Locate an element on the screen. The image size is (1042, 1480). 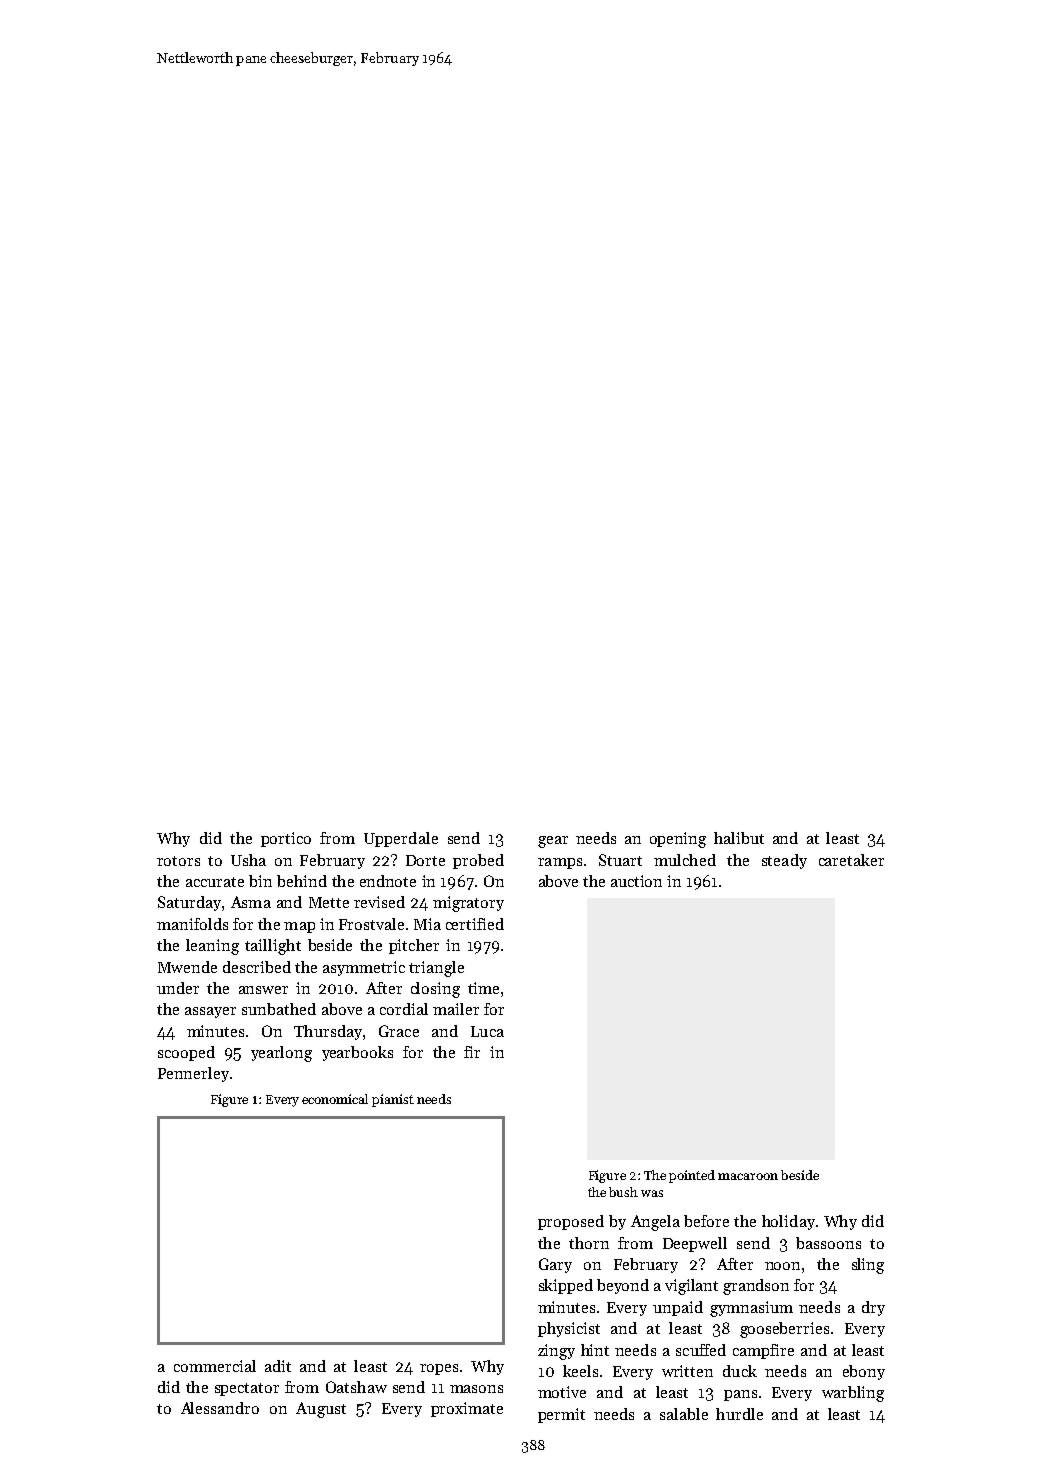
pianist is located at coordinates (393, 1100).
